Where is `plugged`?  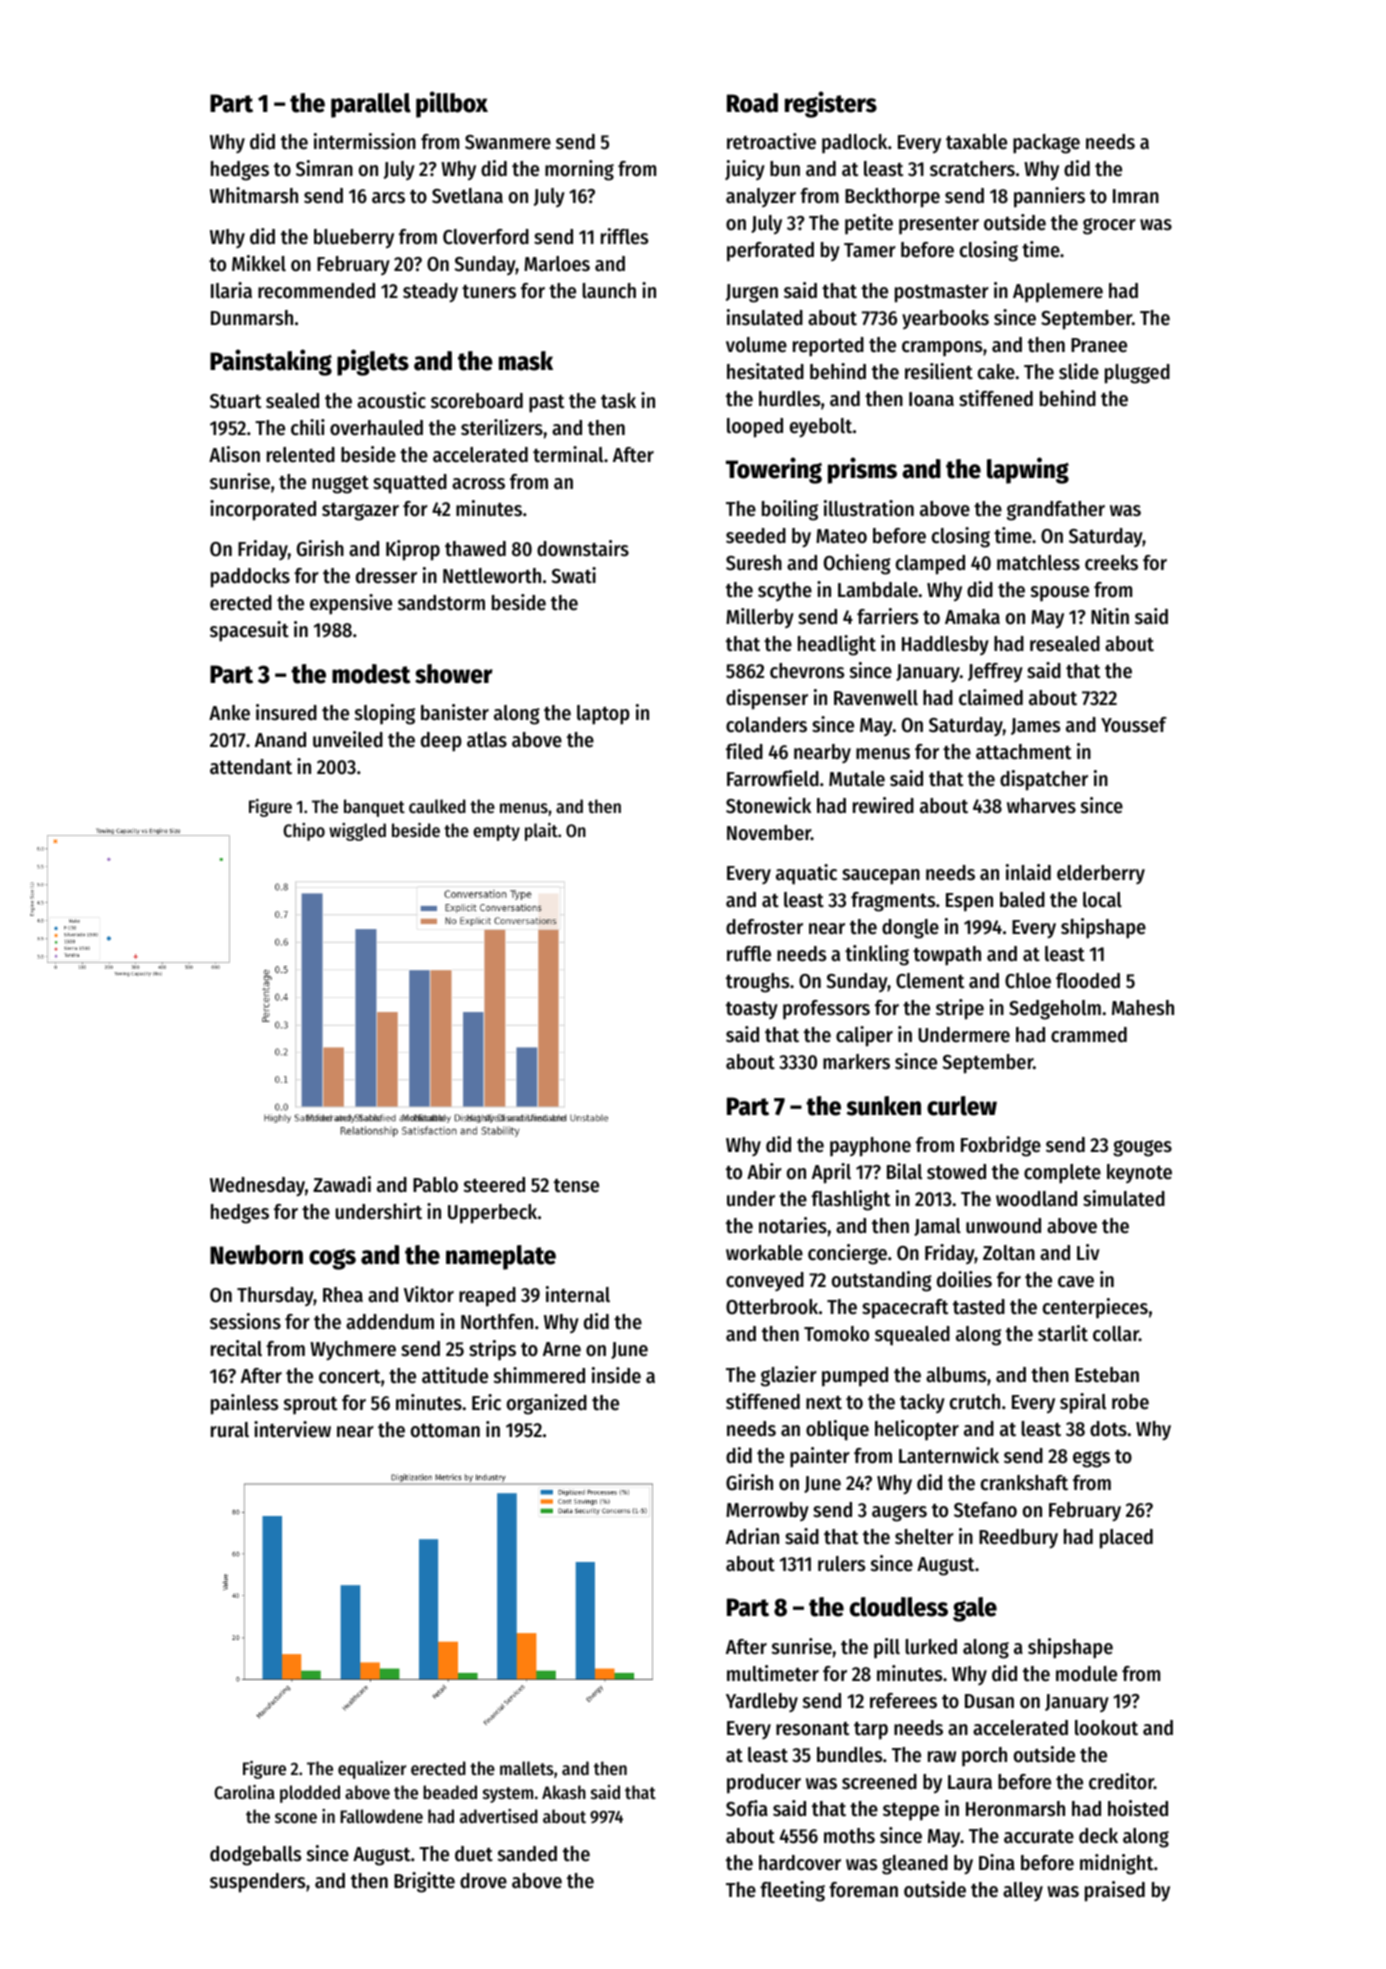
plugged is located at coordinates (1137, 374).
